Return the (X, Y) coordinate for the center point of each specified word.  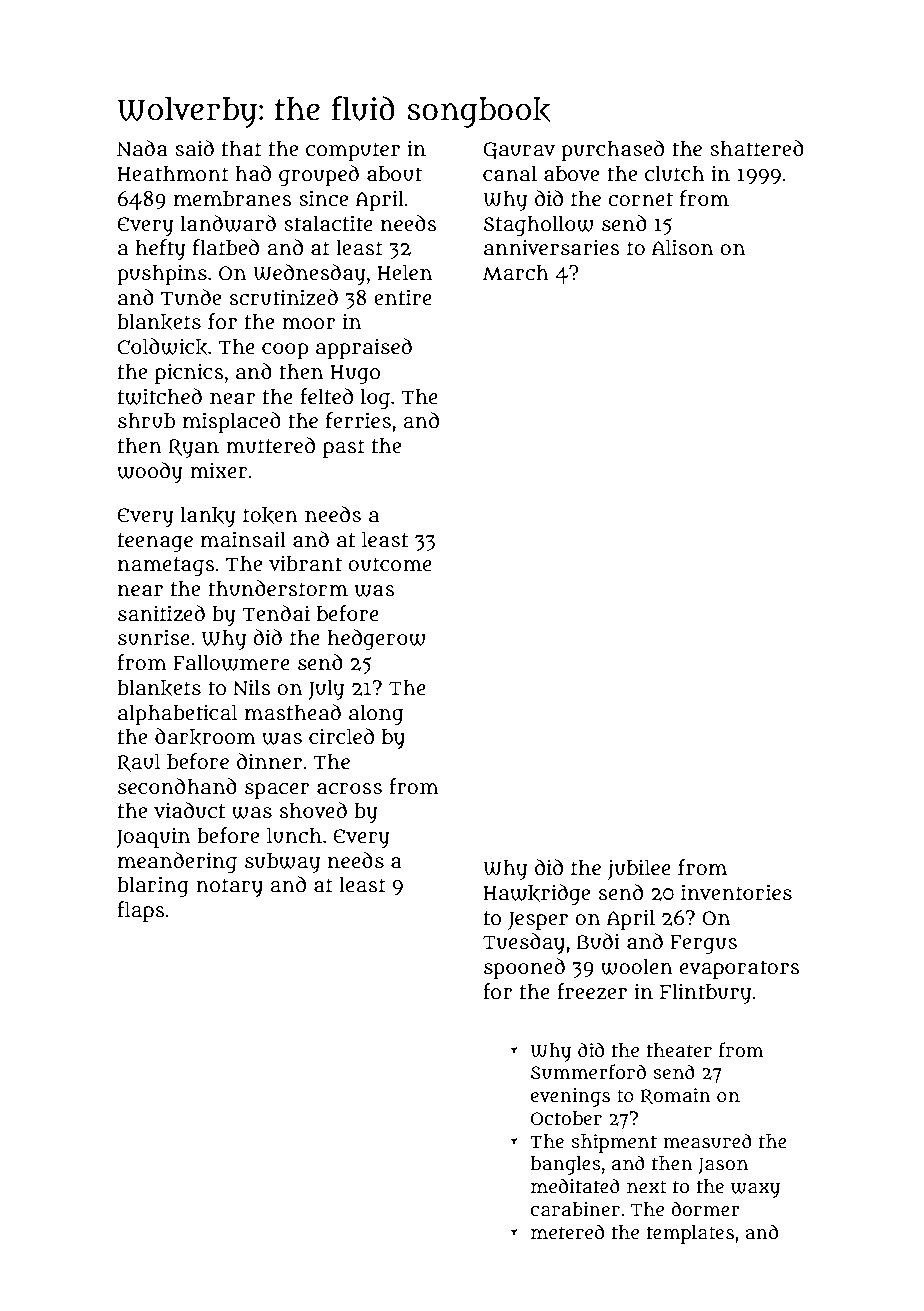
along (376, 714)
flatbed (226, 247)
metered (567, 1232)
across (349, 789)
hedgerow (377, 639)
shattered (757, 148)
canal (510, 173)
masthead (293, 712)
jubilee (639, 869)
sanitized (161, 613)
